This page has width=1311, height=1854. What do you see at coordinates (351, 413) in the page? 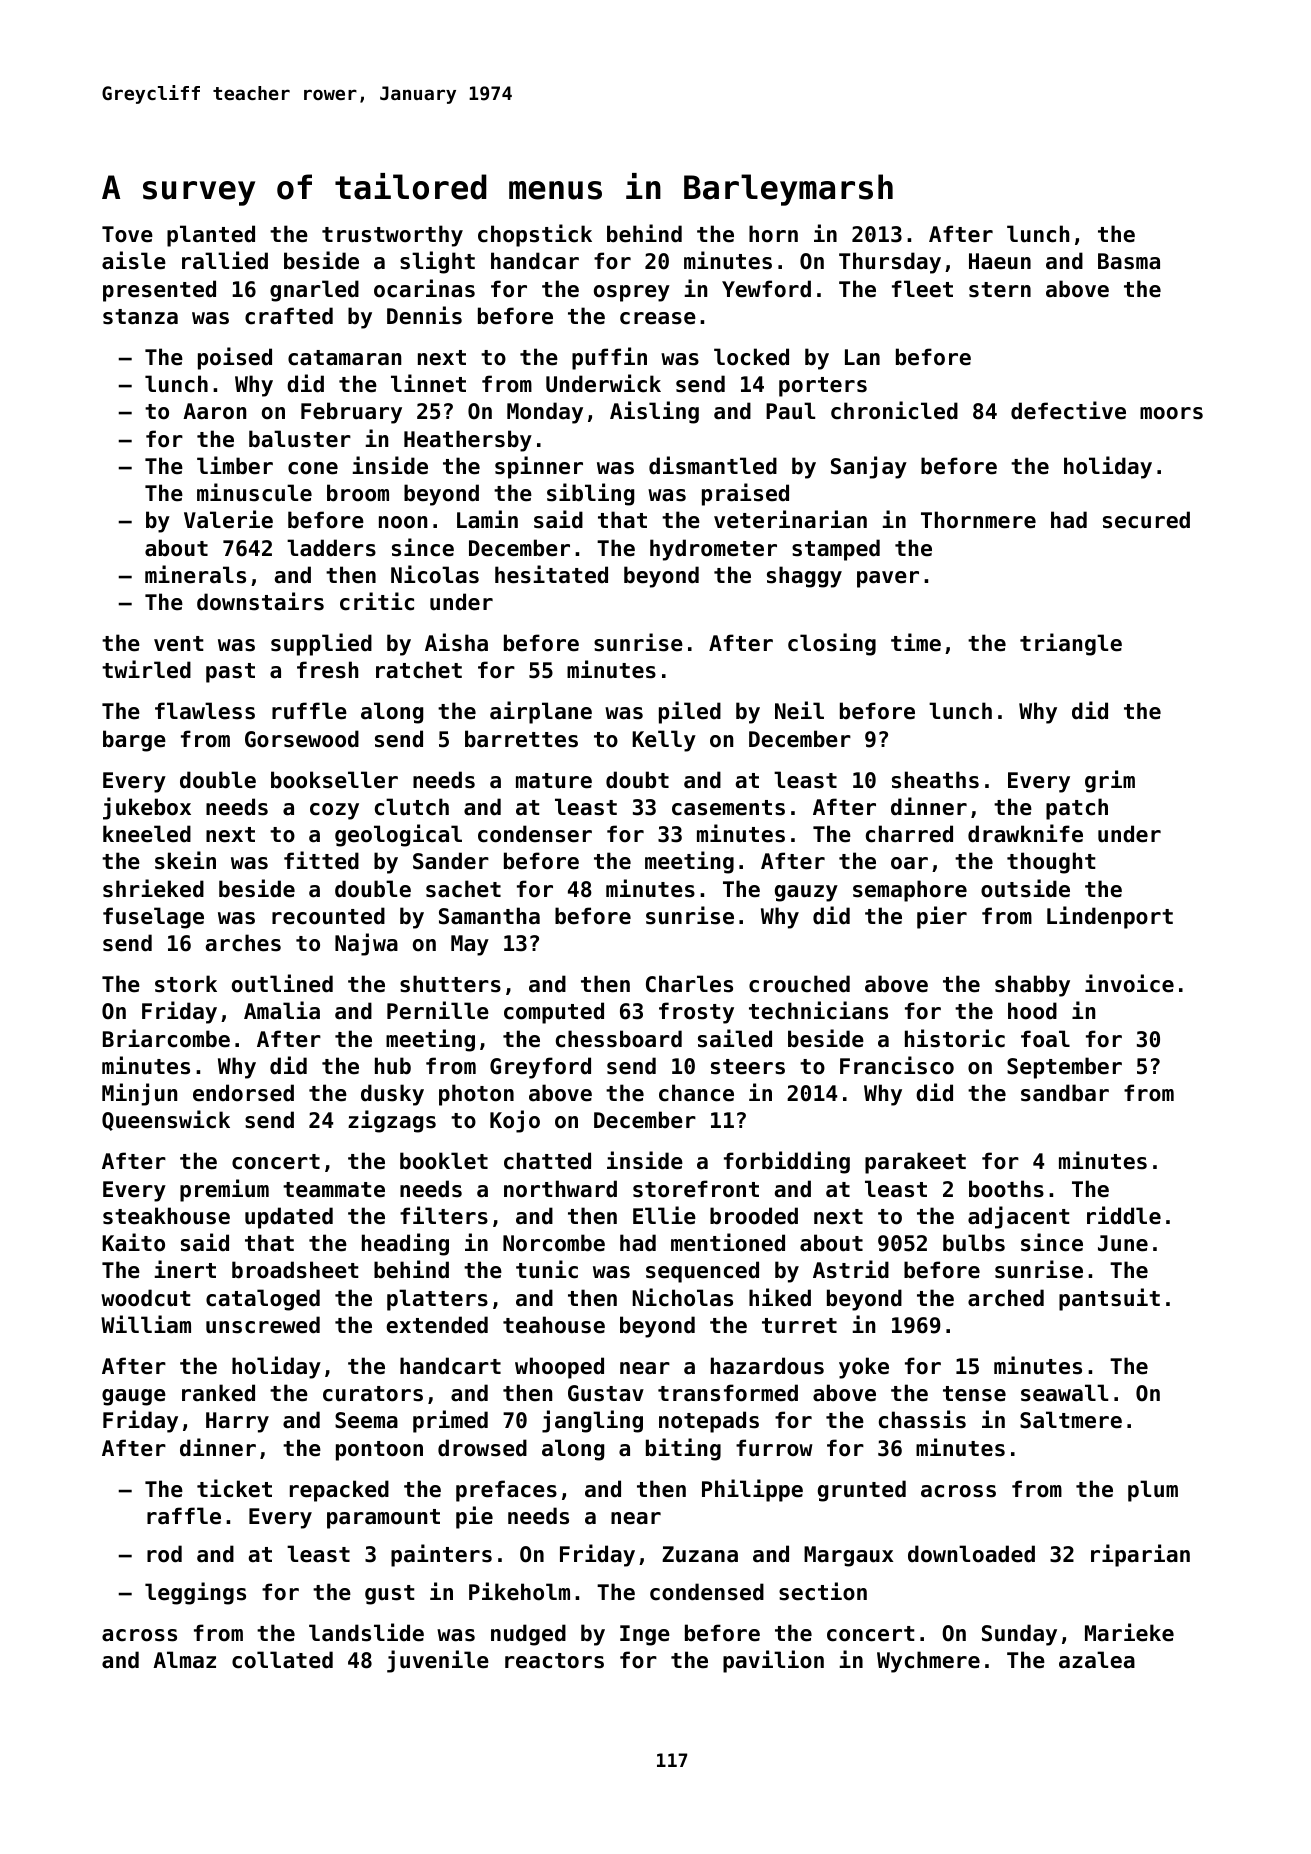
I see `February` at bounding box center [351, 413].
